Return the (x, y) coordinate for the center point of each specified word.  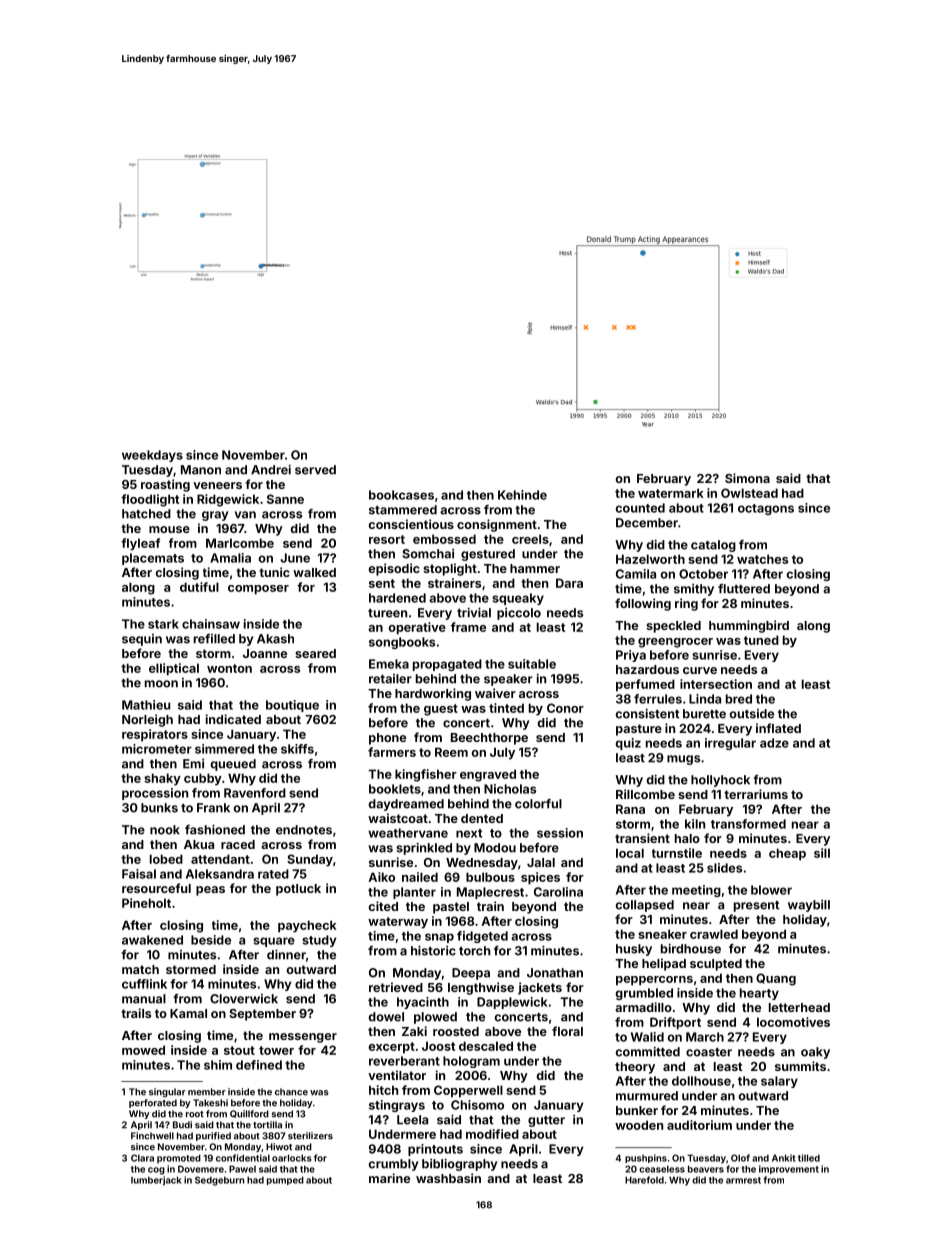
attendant (220, 859)
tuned (761, 640)
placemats (153, 559)
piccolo (519, 614)
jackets (540, 988)
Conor (565, 708)
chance (291, 1092)
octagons (766, 509)
